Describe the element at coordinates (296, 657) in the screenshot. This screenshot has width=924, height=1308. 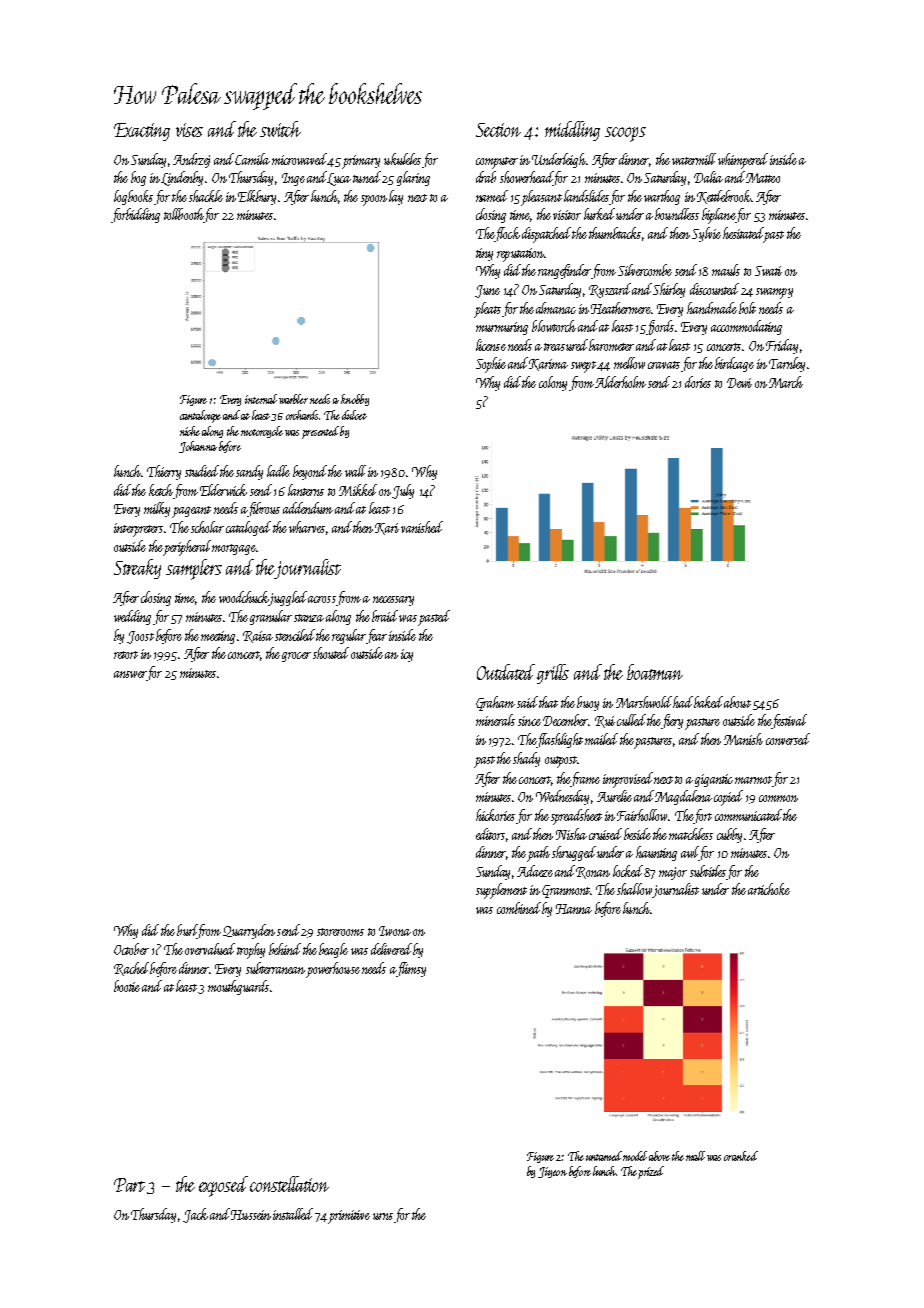
I see `grocer` at that location.
